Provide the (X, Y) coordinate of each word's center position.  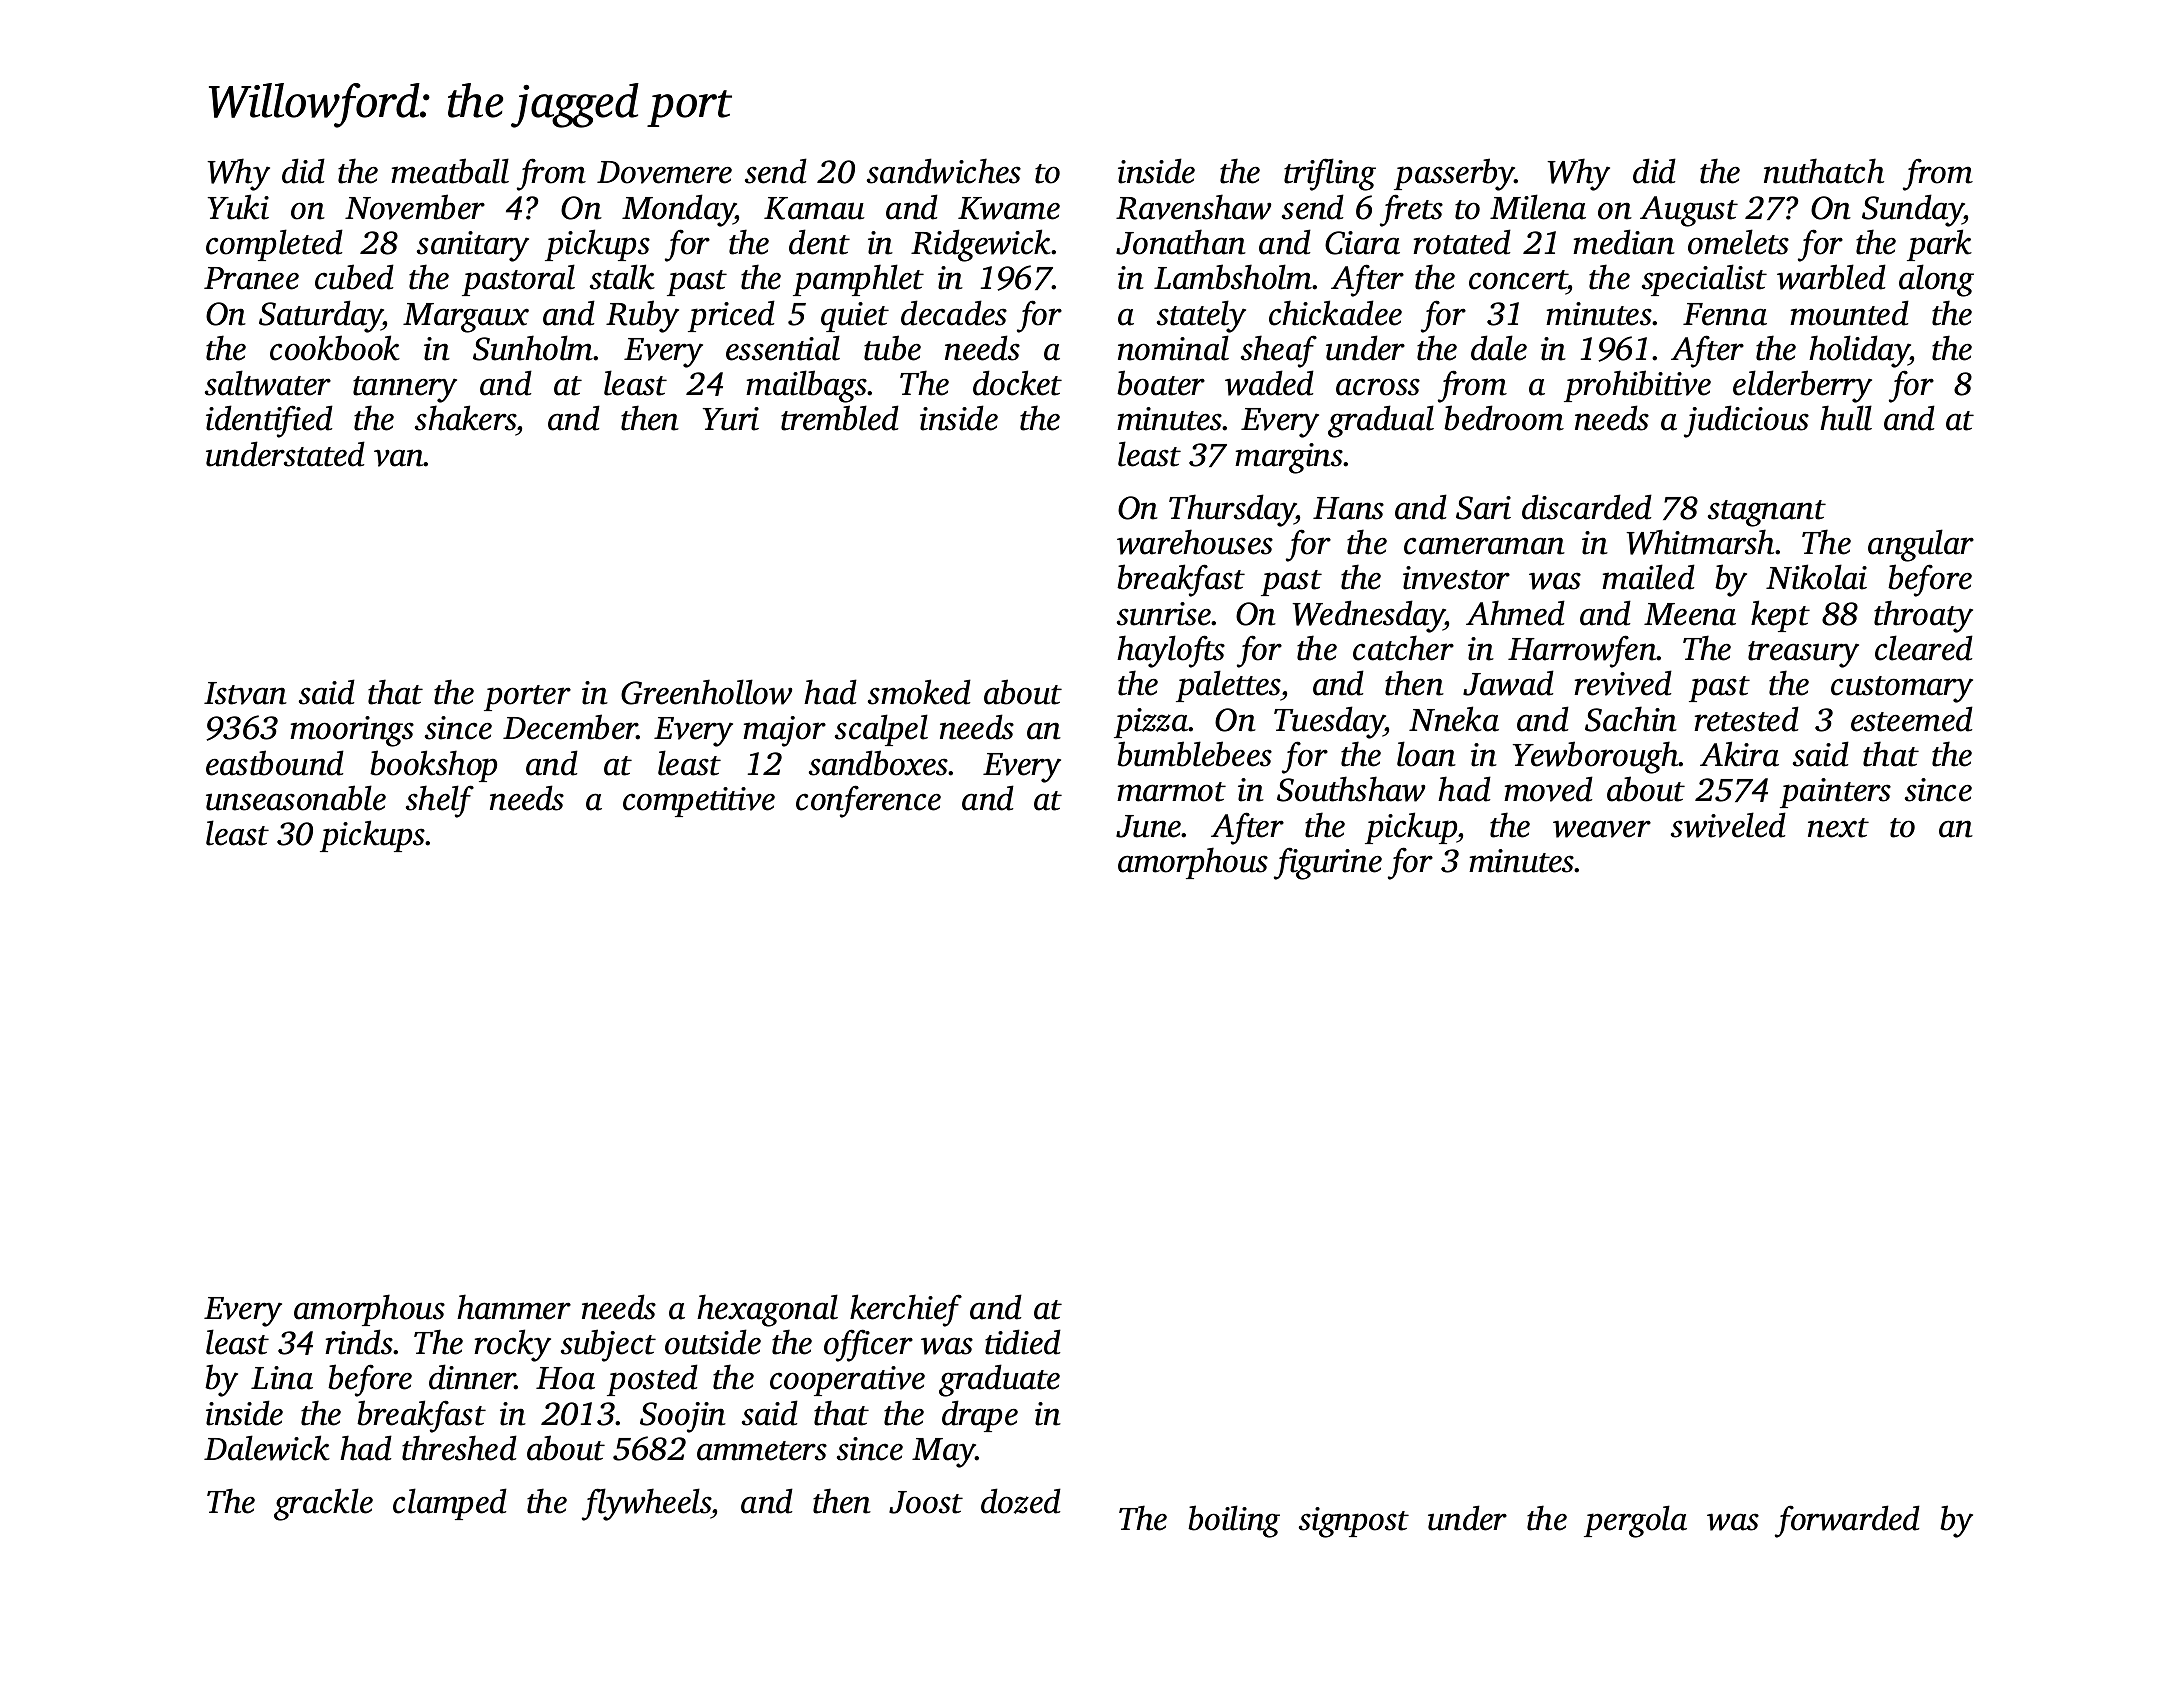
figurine (1328, 863)
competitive (699, 802)
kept (1780, 616)
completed (274, 245)
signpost (1354, 1522)
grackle (323, 1504)
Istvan (245, 693)
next (1838, 828)
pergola (1635, 1521)
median (1624, 242)
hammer (514, 1307)
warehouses (1195, 542)
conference (868, 801)
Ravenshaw (1193, 207)
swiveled (1728, 825)
